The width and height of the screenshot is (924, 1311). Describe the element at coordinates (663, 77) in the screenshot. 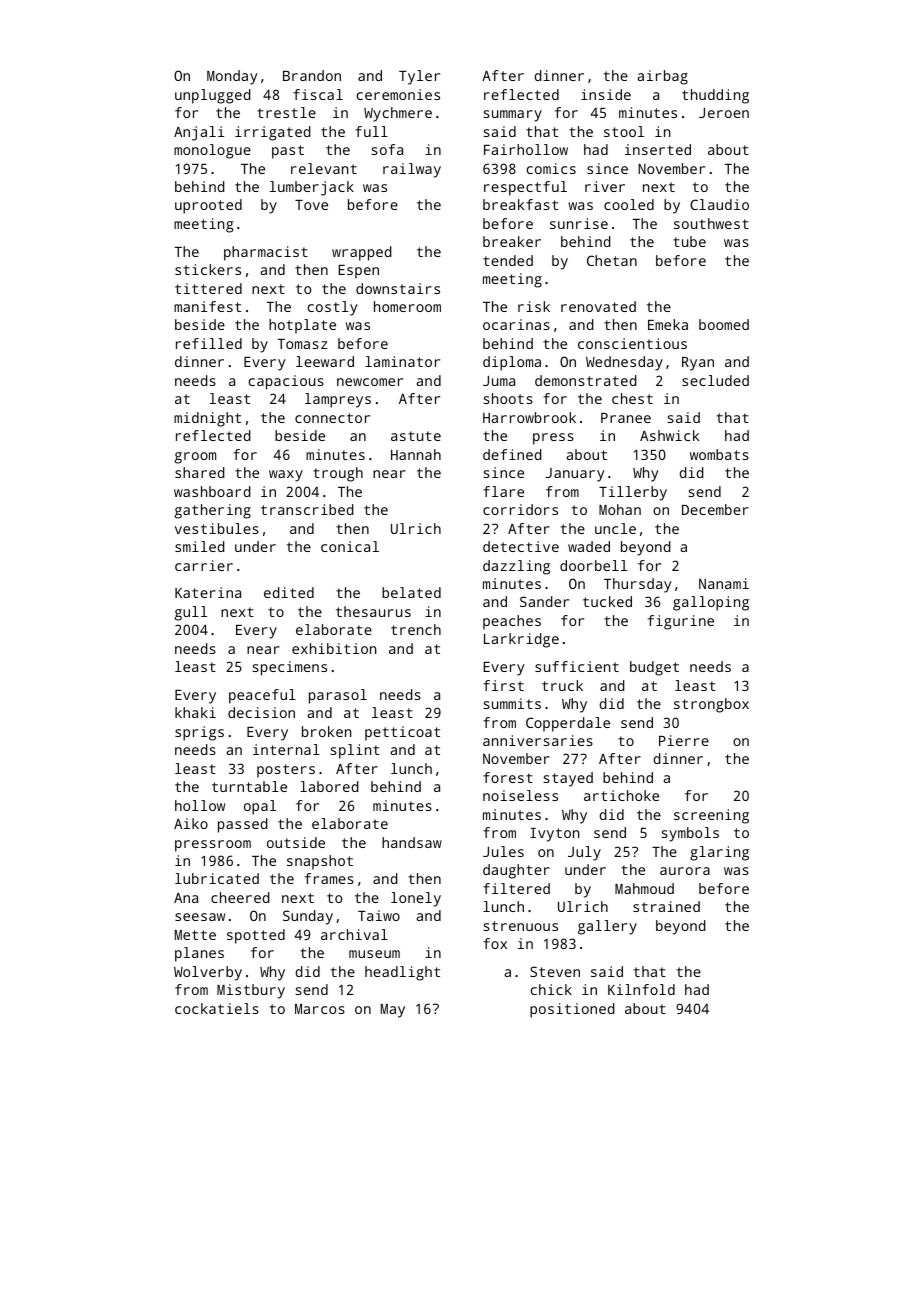

I see `airbag` at that location.
